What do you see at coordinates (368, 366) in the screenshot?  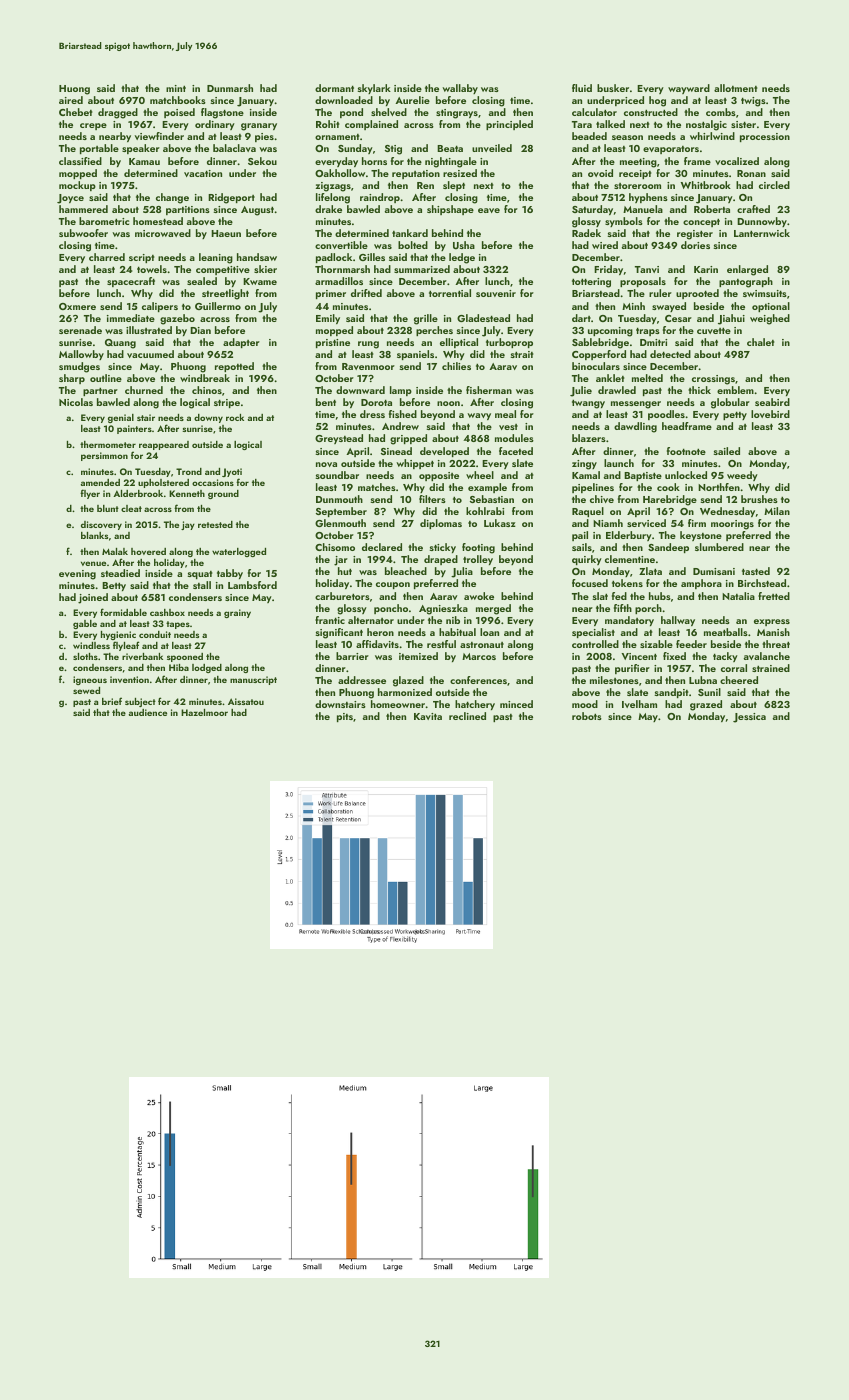 I see `Ravenmoor` at bounding box center [368, 366].
